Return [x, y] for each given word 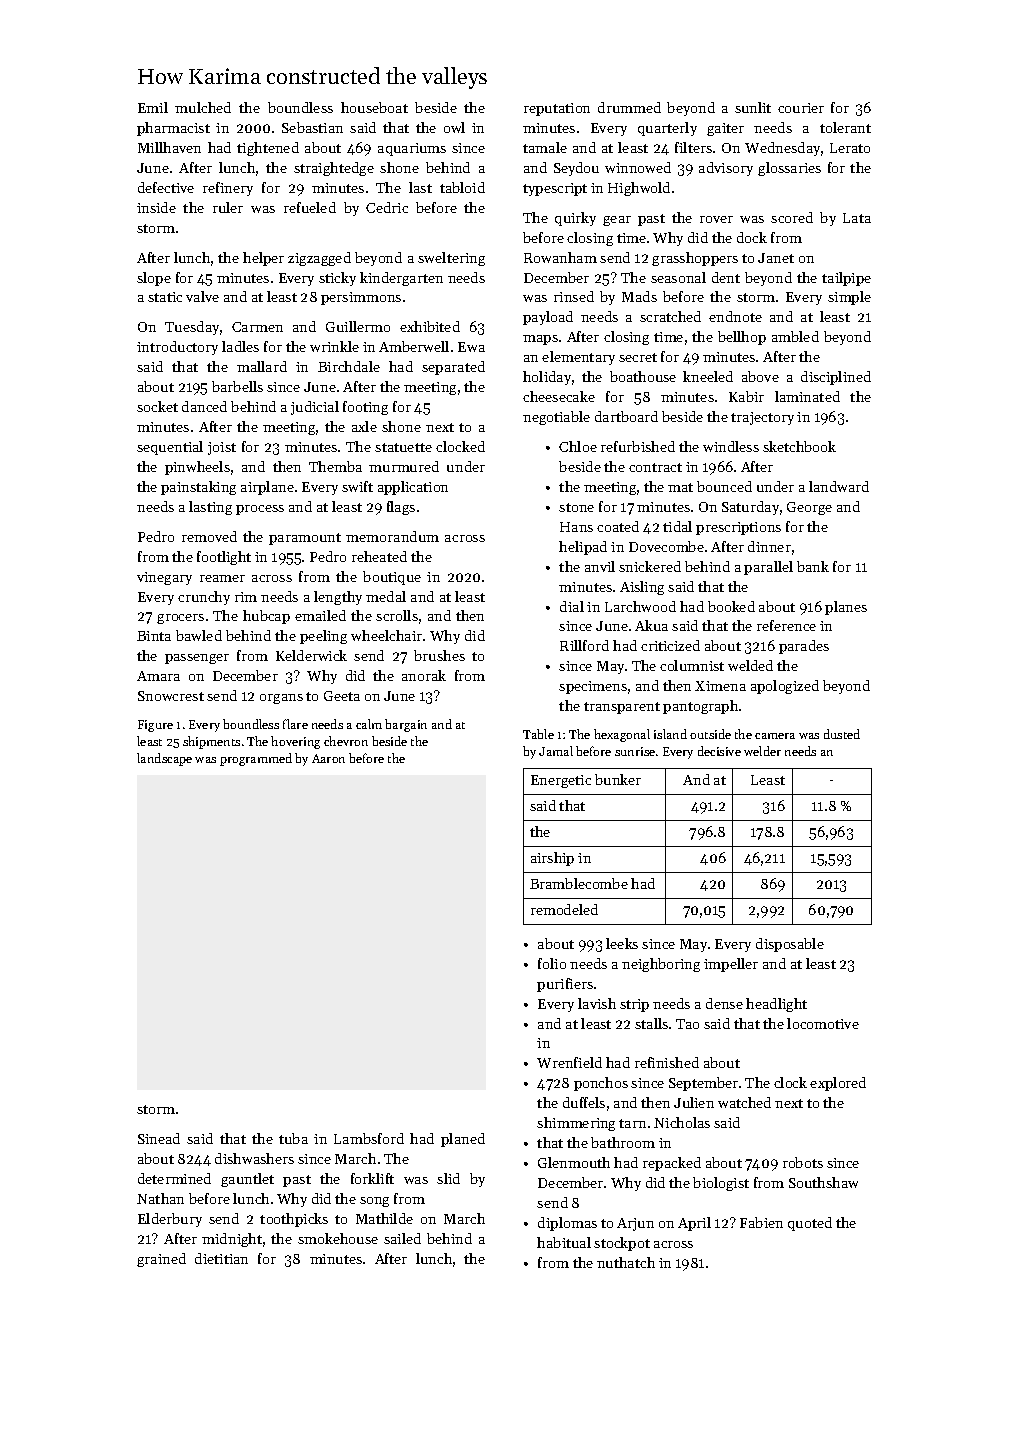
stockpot [622, 1244]
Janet [776, 258]
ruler [228, 207]
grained [161, 1260]
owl [454, 127]
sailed [402, 1238]
